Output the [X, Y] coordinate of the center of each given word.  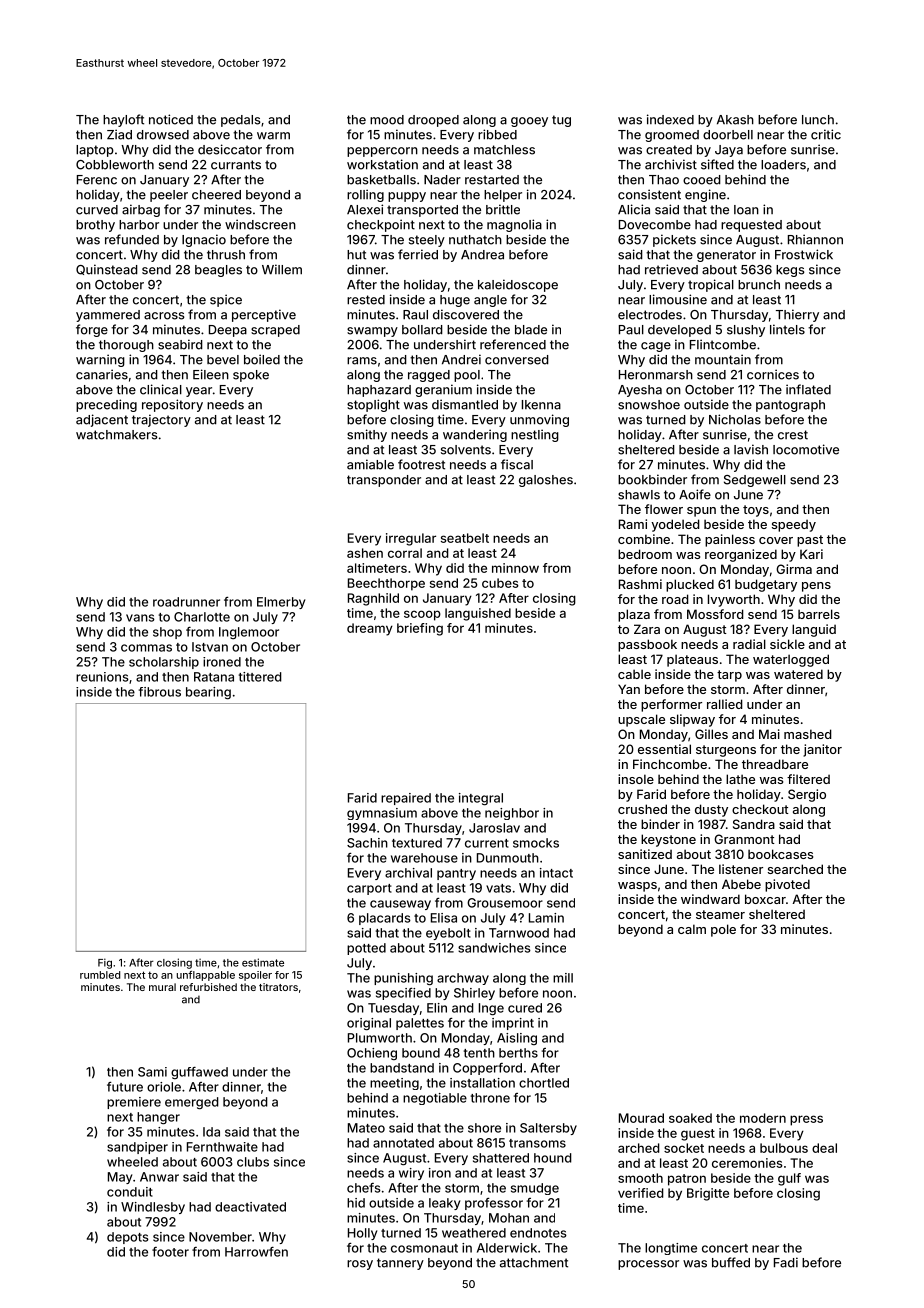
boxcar [765, 899]
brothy [95, 226]
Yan [629, 689]
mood [387, 120]
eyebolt [448, 934]
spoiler [255, 976]
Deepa [228, 331]
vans [140, 618]
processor [648, 1265]
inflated [808, 389]
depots [128, 1238]
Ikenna [541, 405]
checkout [760, 809]
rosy [360, 1265]
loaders [783, 165]
